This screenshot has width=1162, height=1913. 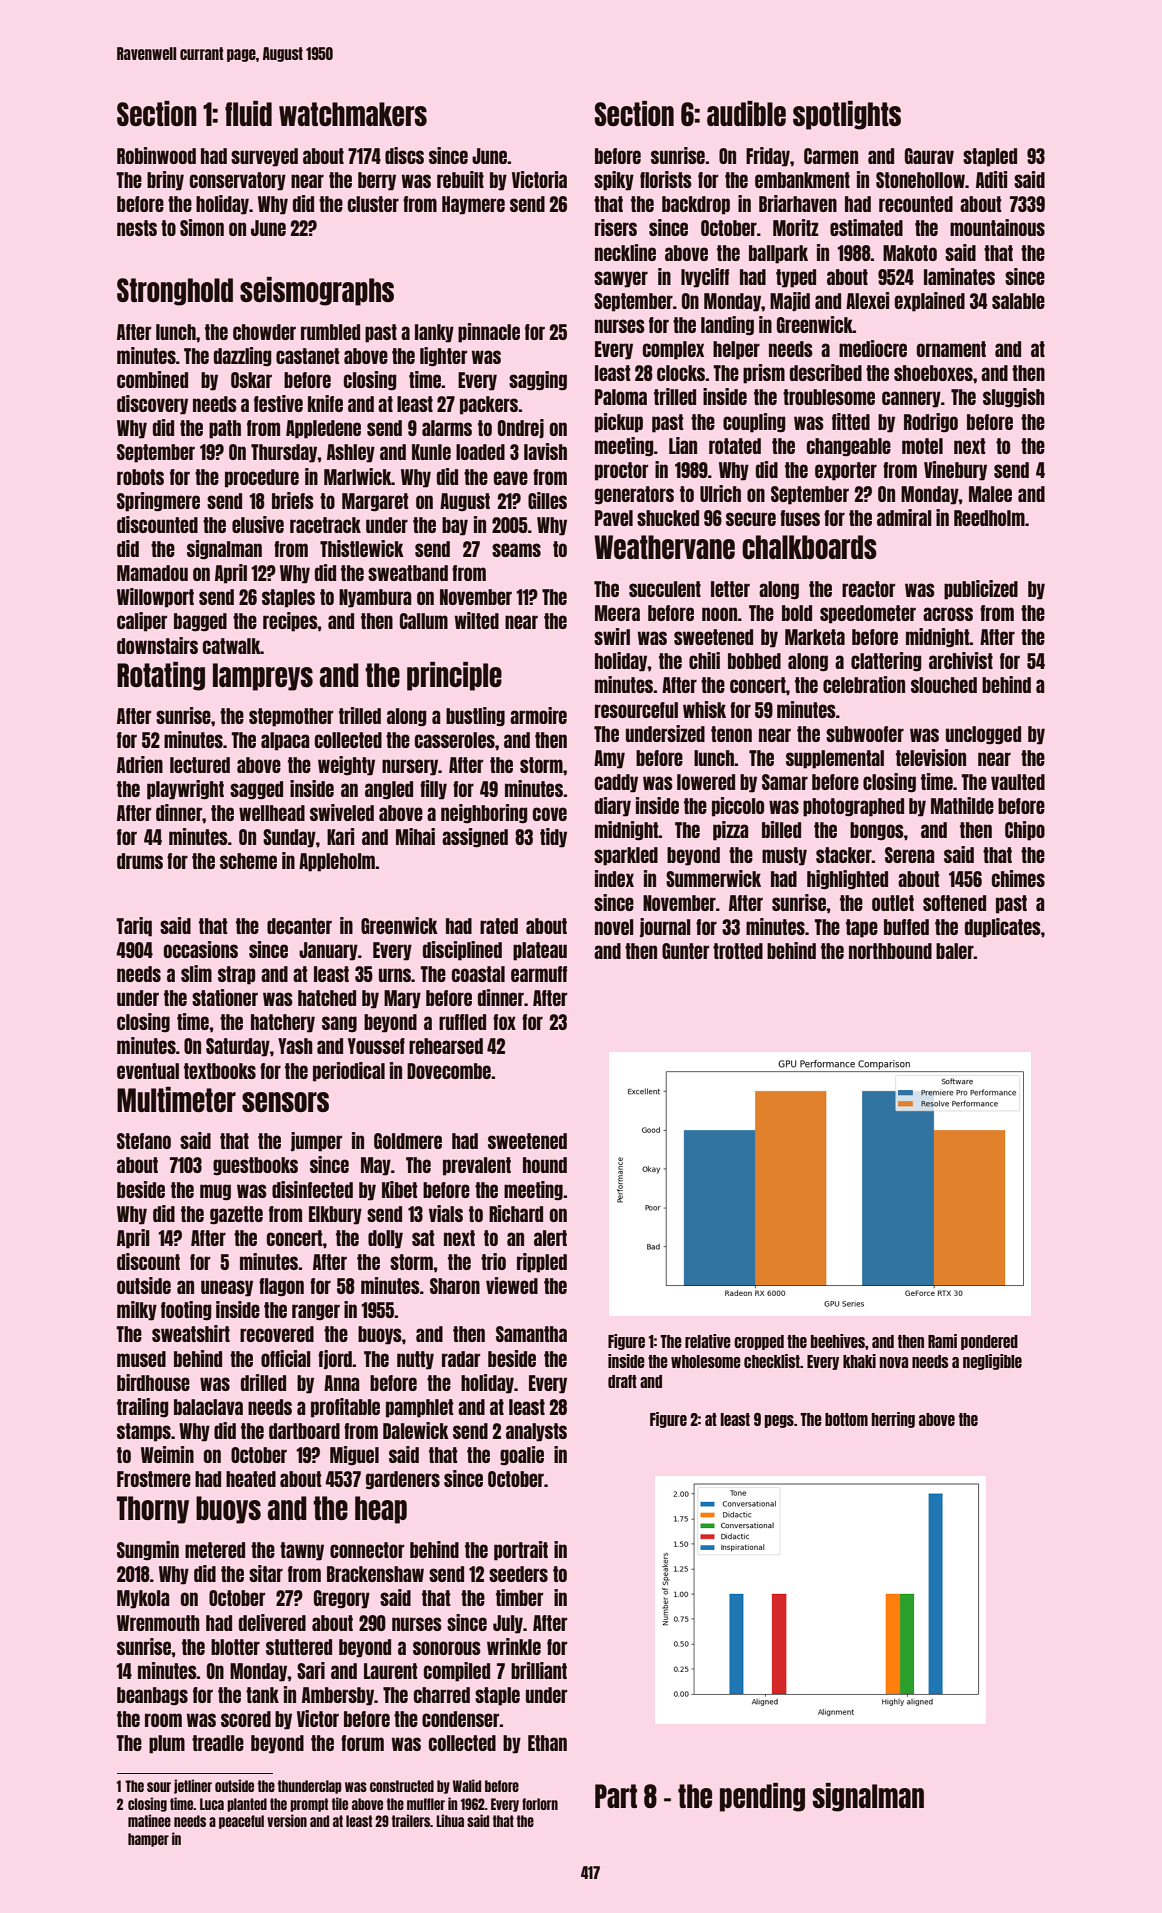 What do you see at coordinates (893, 1420) in the screenshot?
I see `herring` at bounding box center [893, 1420].
